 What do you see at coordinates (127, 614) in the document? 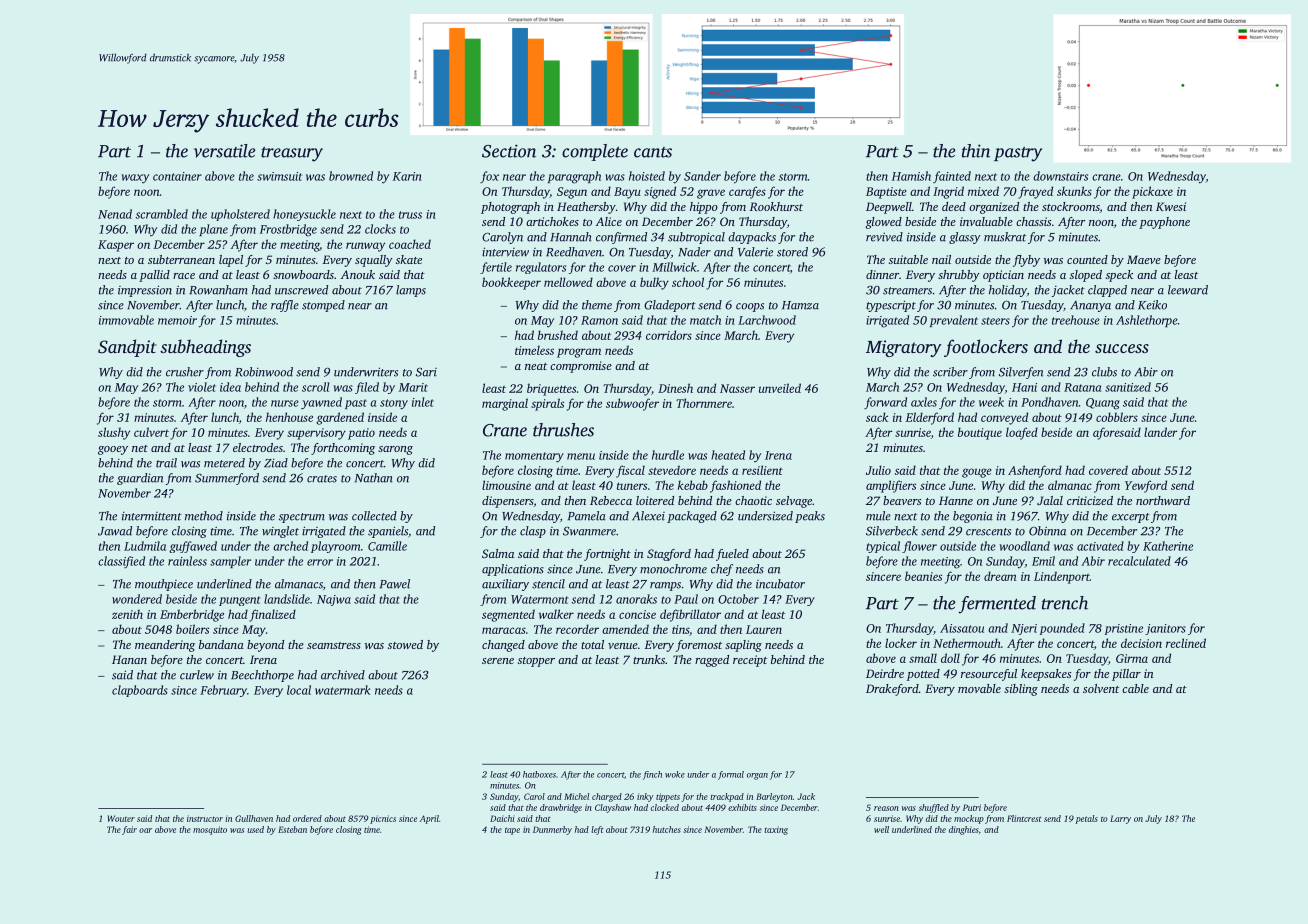
I see `zenith` at bounding box center [127, 614].
